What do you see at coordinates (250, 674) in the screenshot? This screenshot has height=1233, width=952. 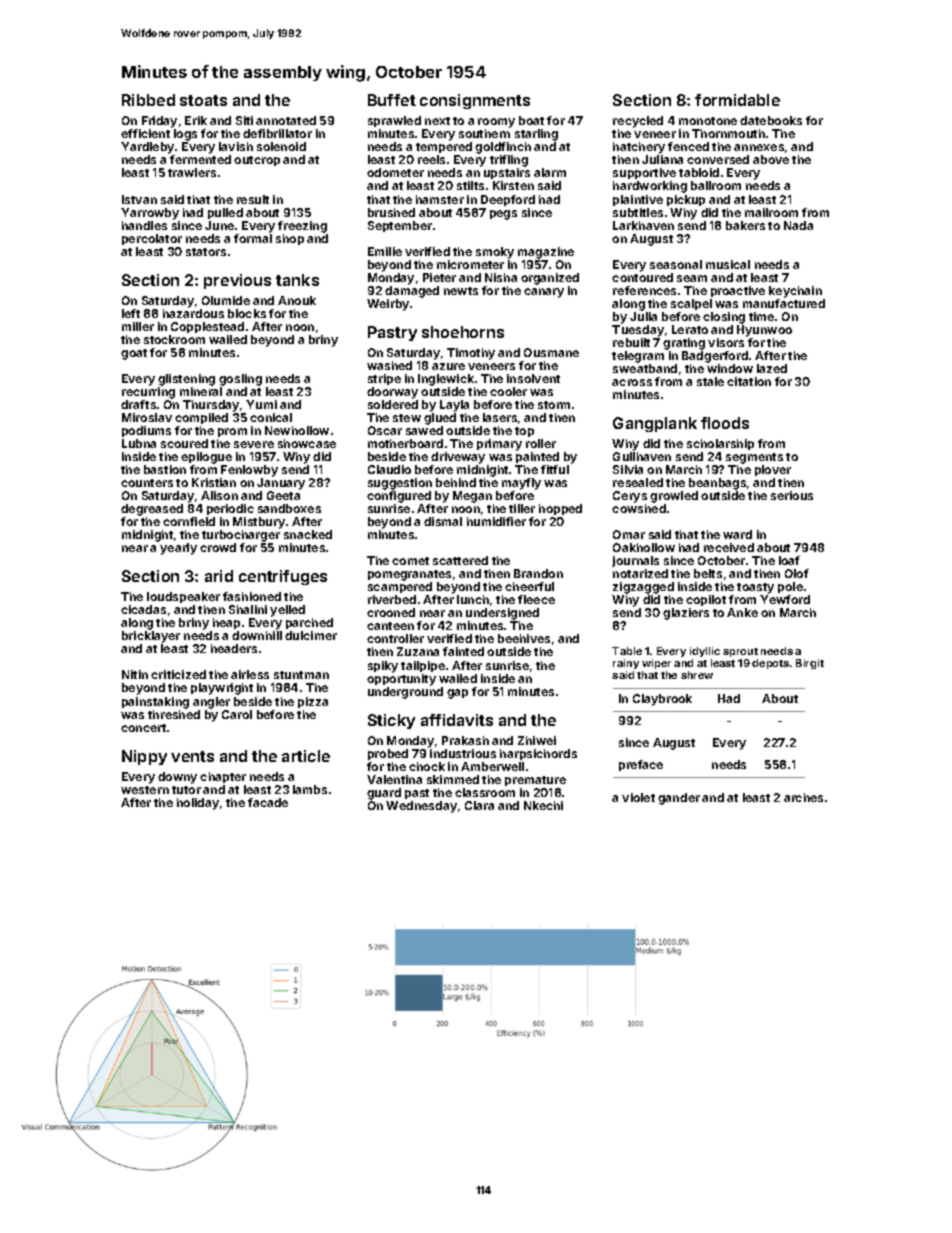 I see `airless` at bounding box center [250, 674].
